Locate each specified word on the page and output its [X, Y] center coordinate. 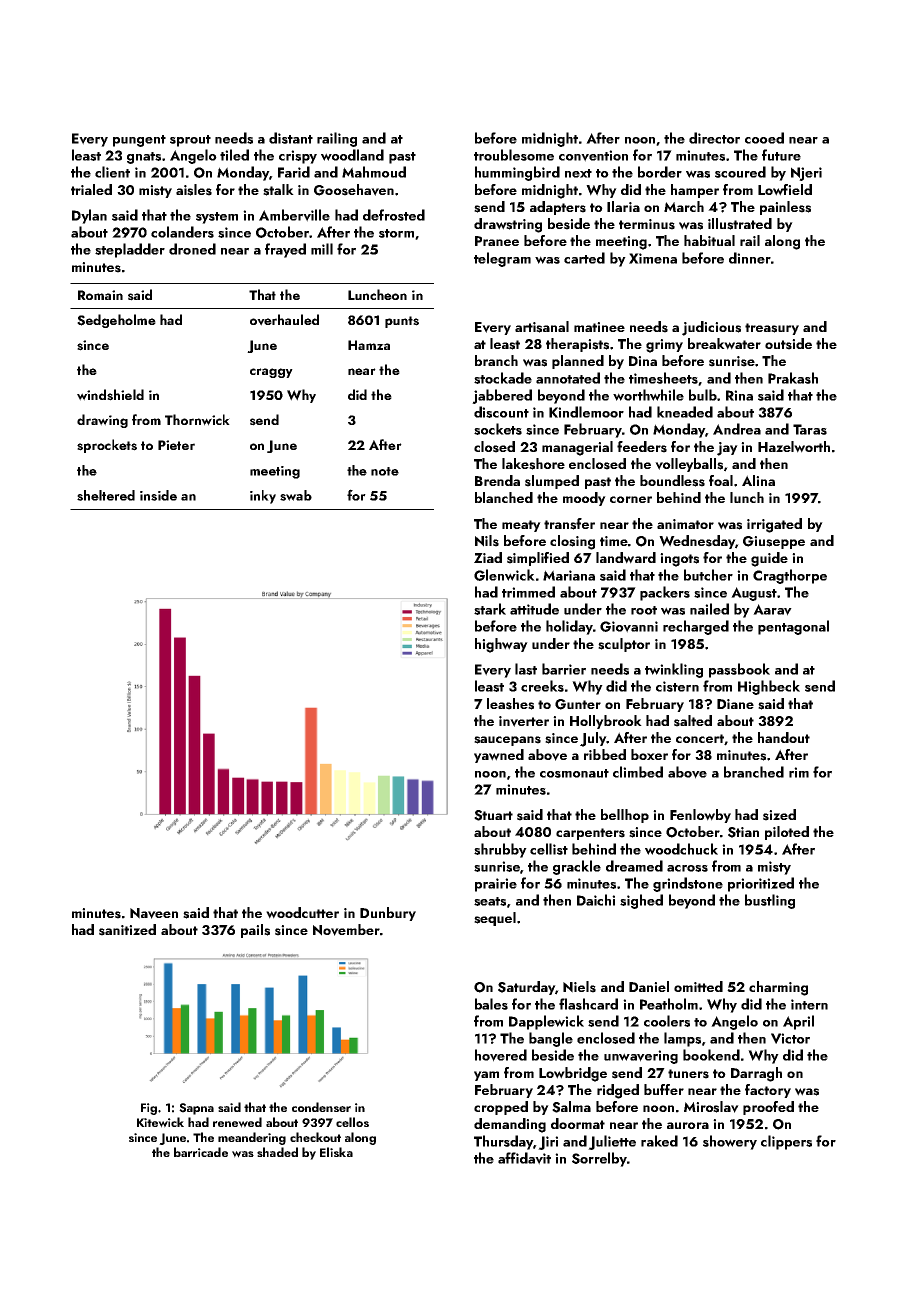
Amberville [294, 215]
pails [255, 931]
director [714, 138]
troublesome [514, 155]
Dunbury [388, 914]
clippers [786, 1142]
